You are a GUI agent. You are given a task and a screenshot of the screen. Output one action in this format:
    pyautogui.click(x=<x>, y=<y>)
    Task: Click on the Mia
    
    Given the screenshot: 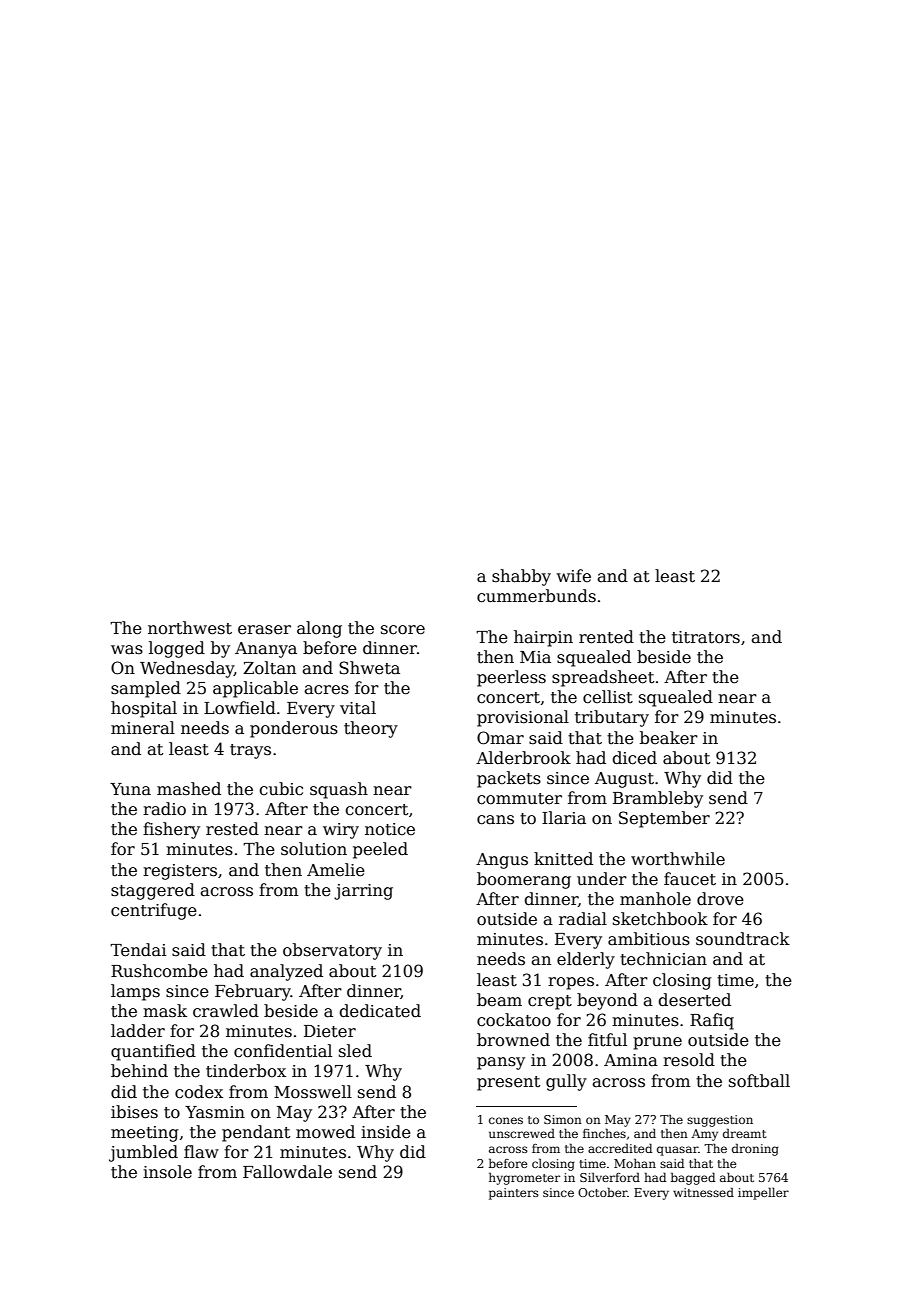 What is the action you would take?
    pyautogui.click(x=535, y=657)
